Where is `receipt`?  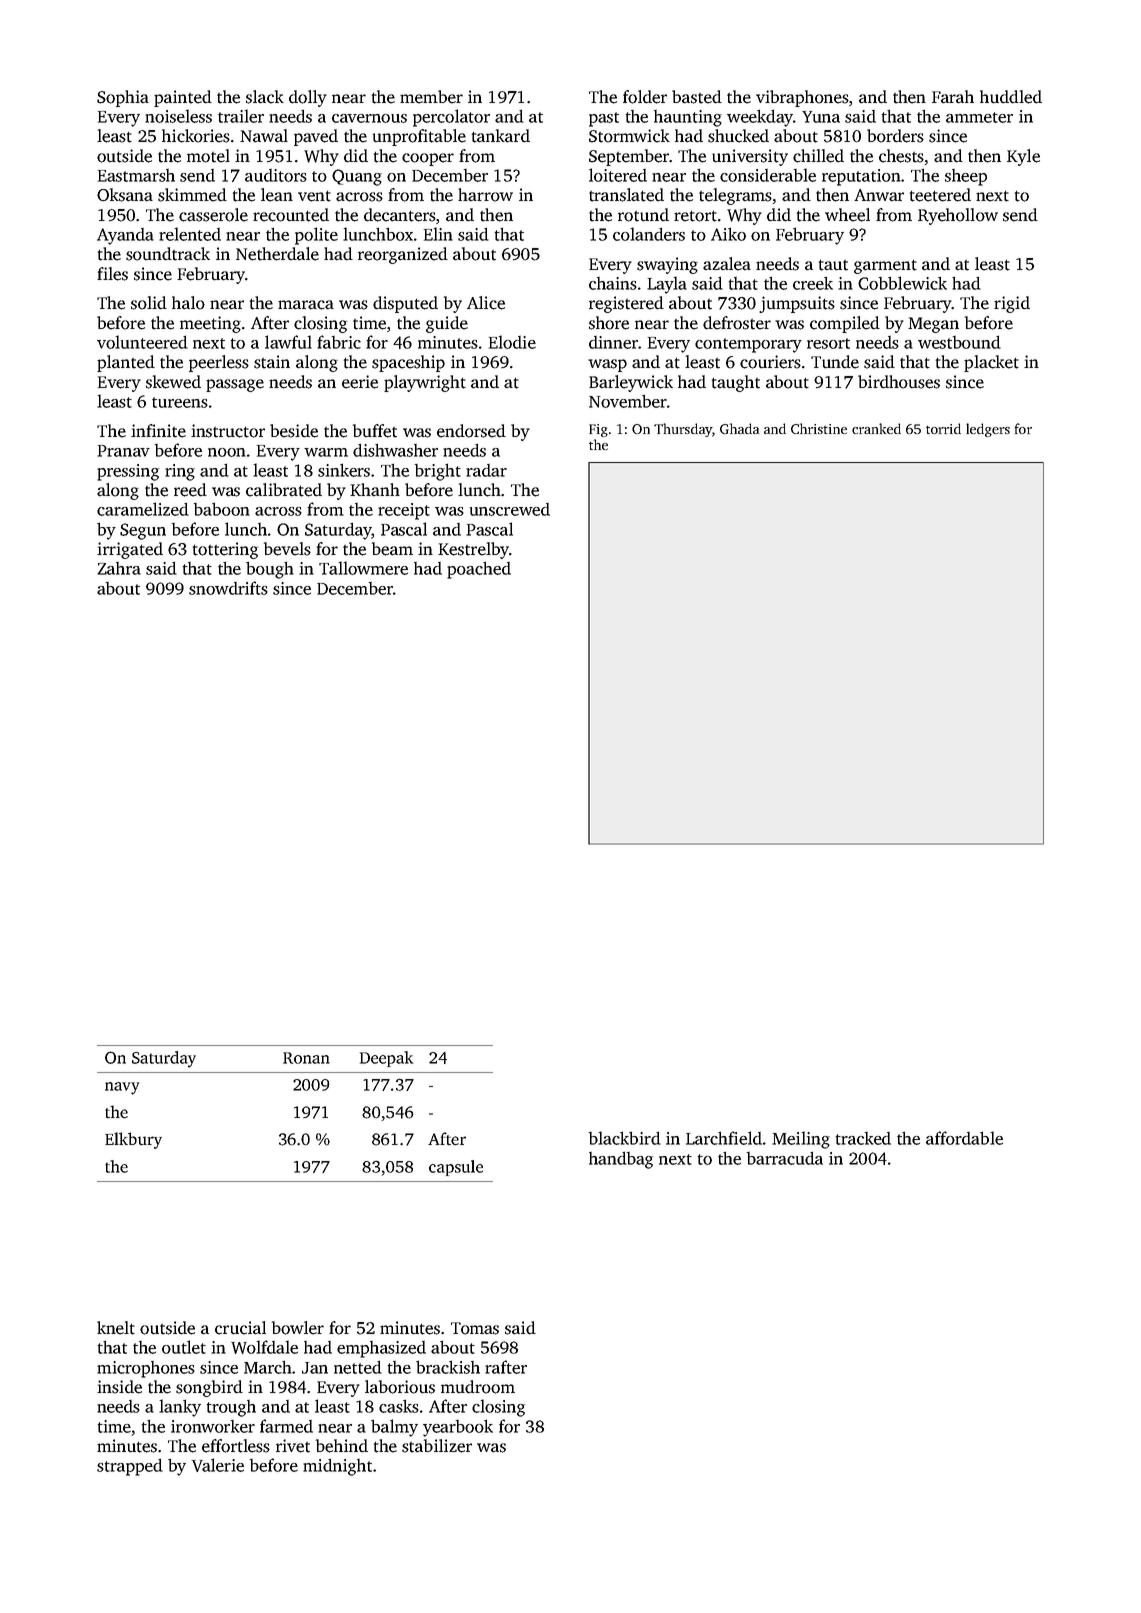
receipt is located at coordinates (404, 511).
